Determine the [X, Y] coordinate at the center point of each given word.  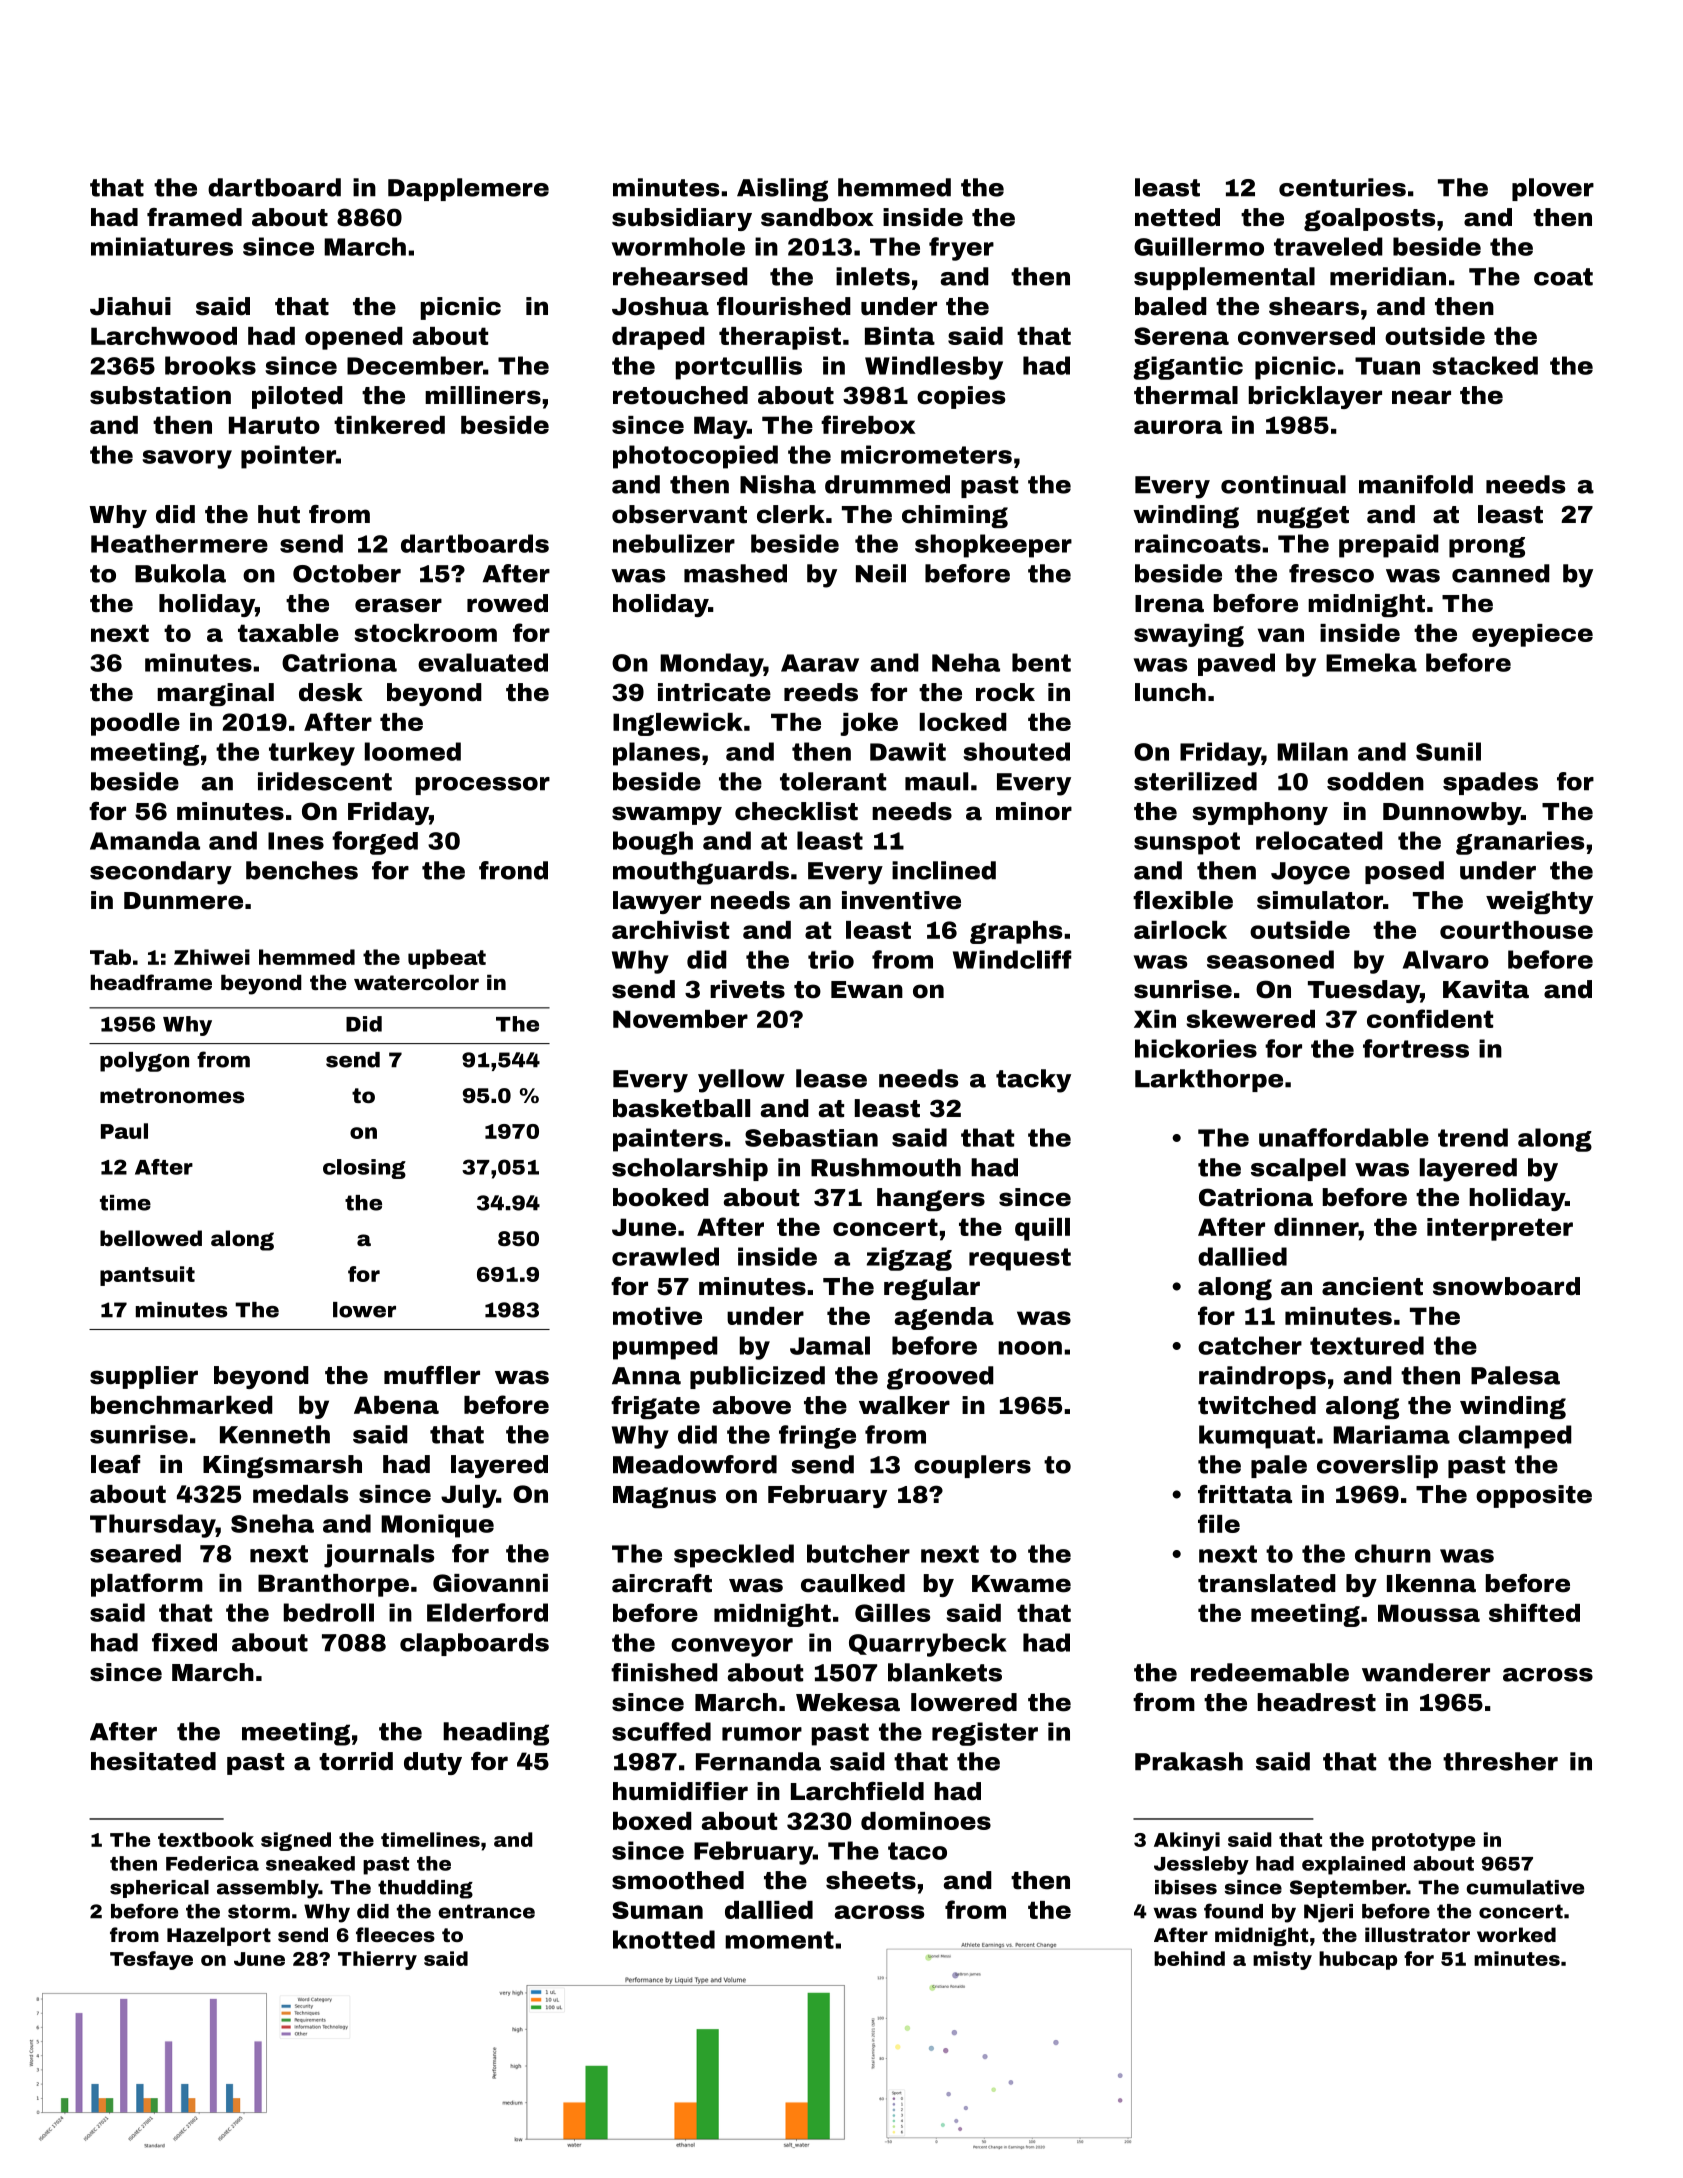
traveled [1328, 246]
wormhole [678, 246]
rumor [762, 1734]
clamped [1515, 1437]
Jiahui [130, 306]
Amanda [145, 840]
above [752, 1405]
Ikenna [1431, 1583]
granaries [1520, 843]
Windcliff [1012, 959]
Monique [437, 1526]
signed [296, 1841]
